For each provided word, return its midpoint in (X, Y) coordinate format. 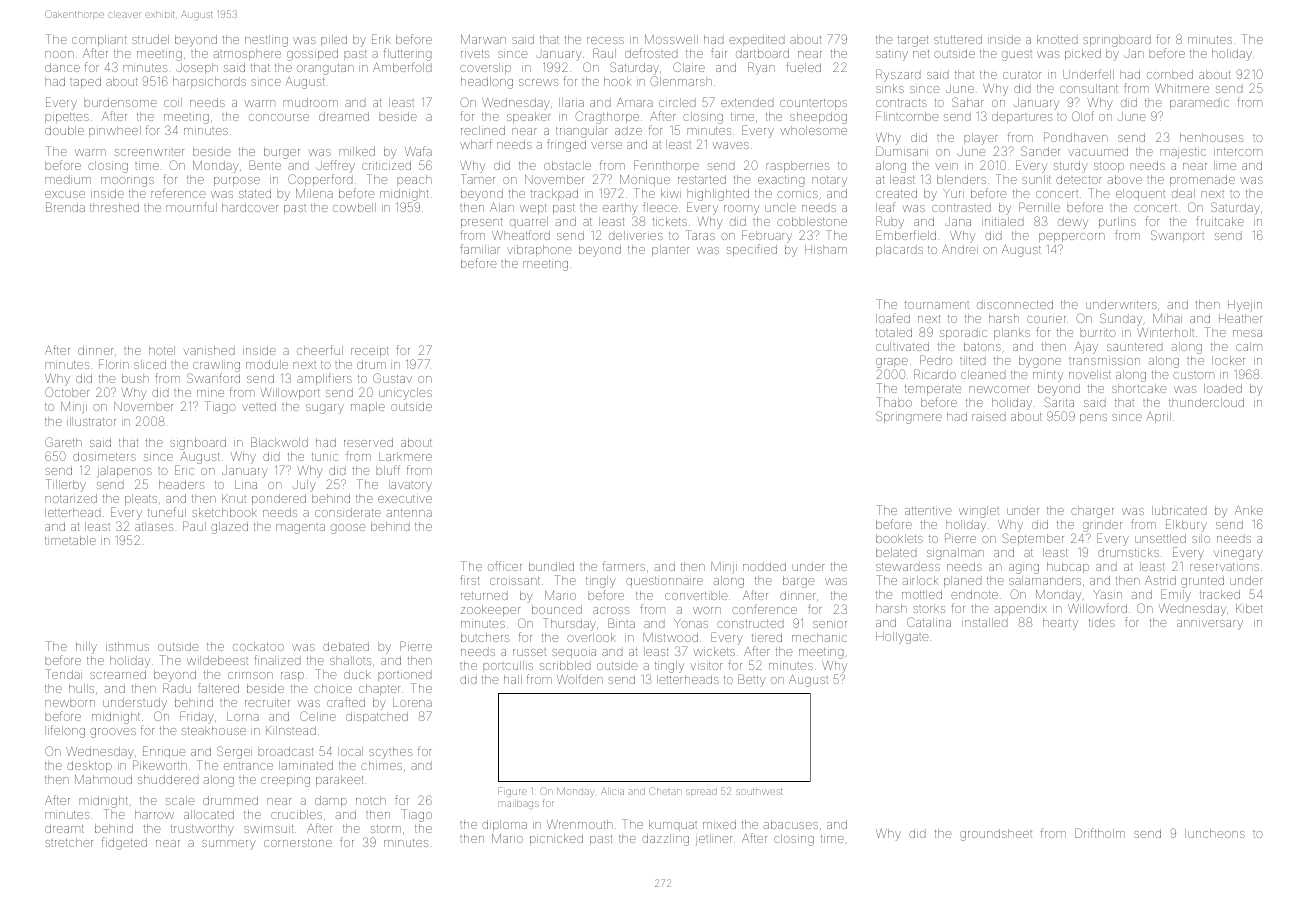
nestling (266, 41)
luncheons (1215, 833)
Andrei (960, 249)
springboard (1117, 41)
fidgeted (124, 843)
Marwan (483, 39)
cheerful (320, 350)
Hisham (826, 249)
